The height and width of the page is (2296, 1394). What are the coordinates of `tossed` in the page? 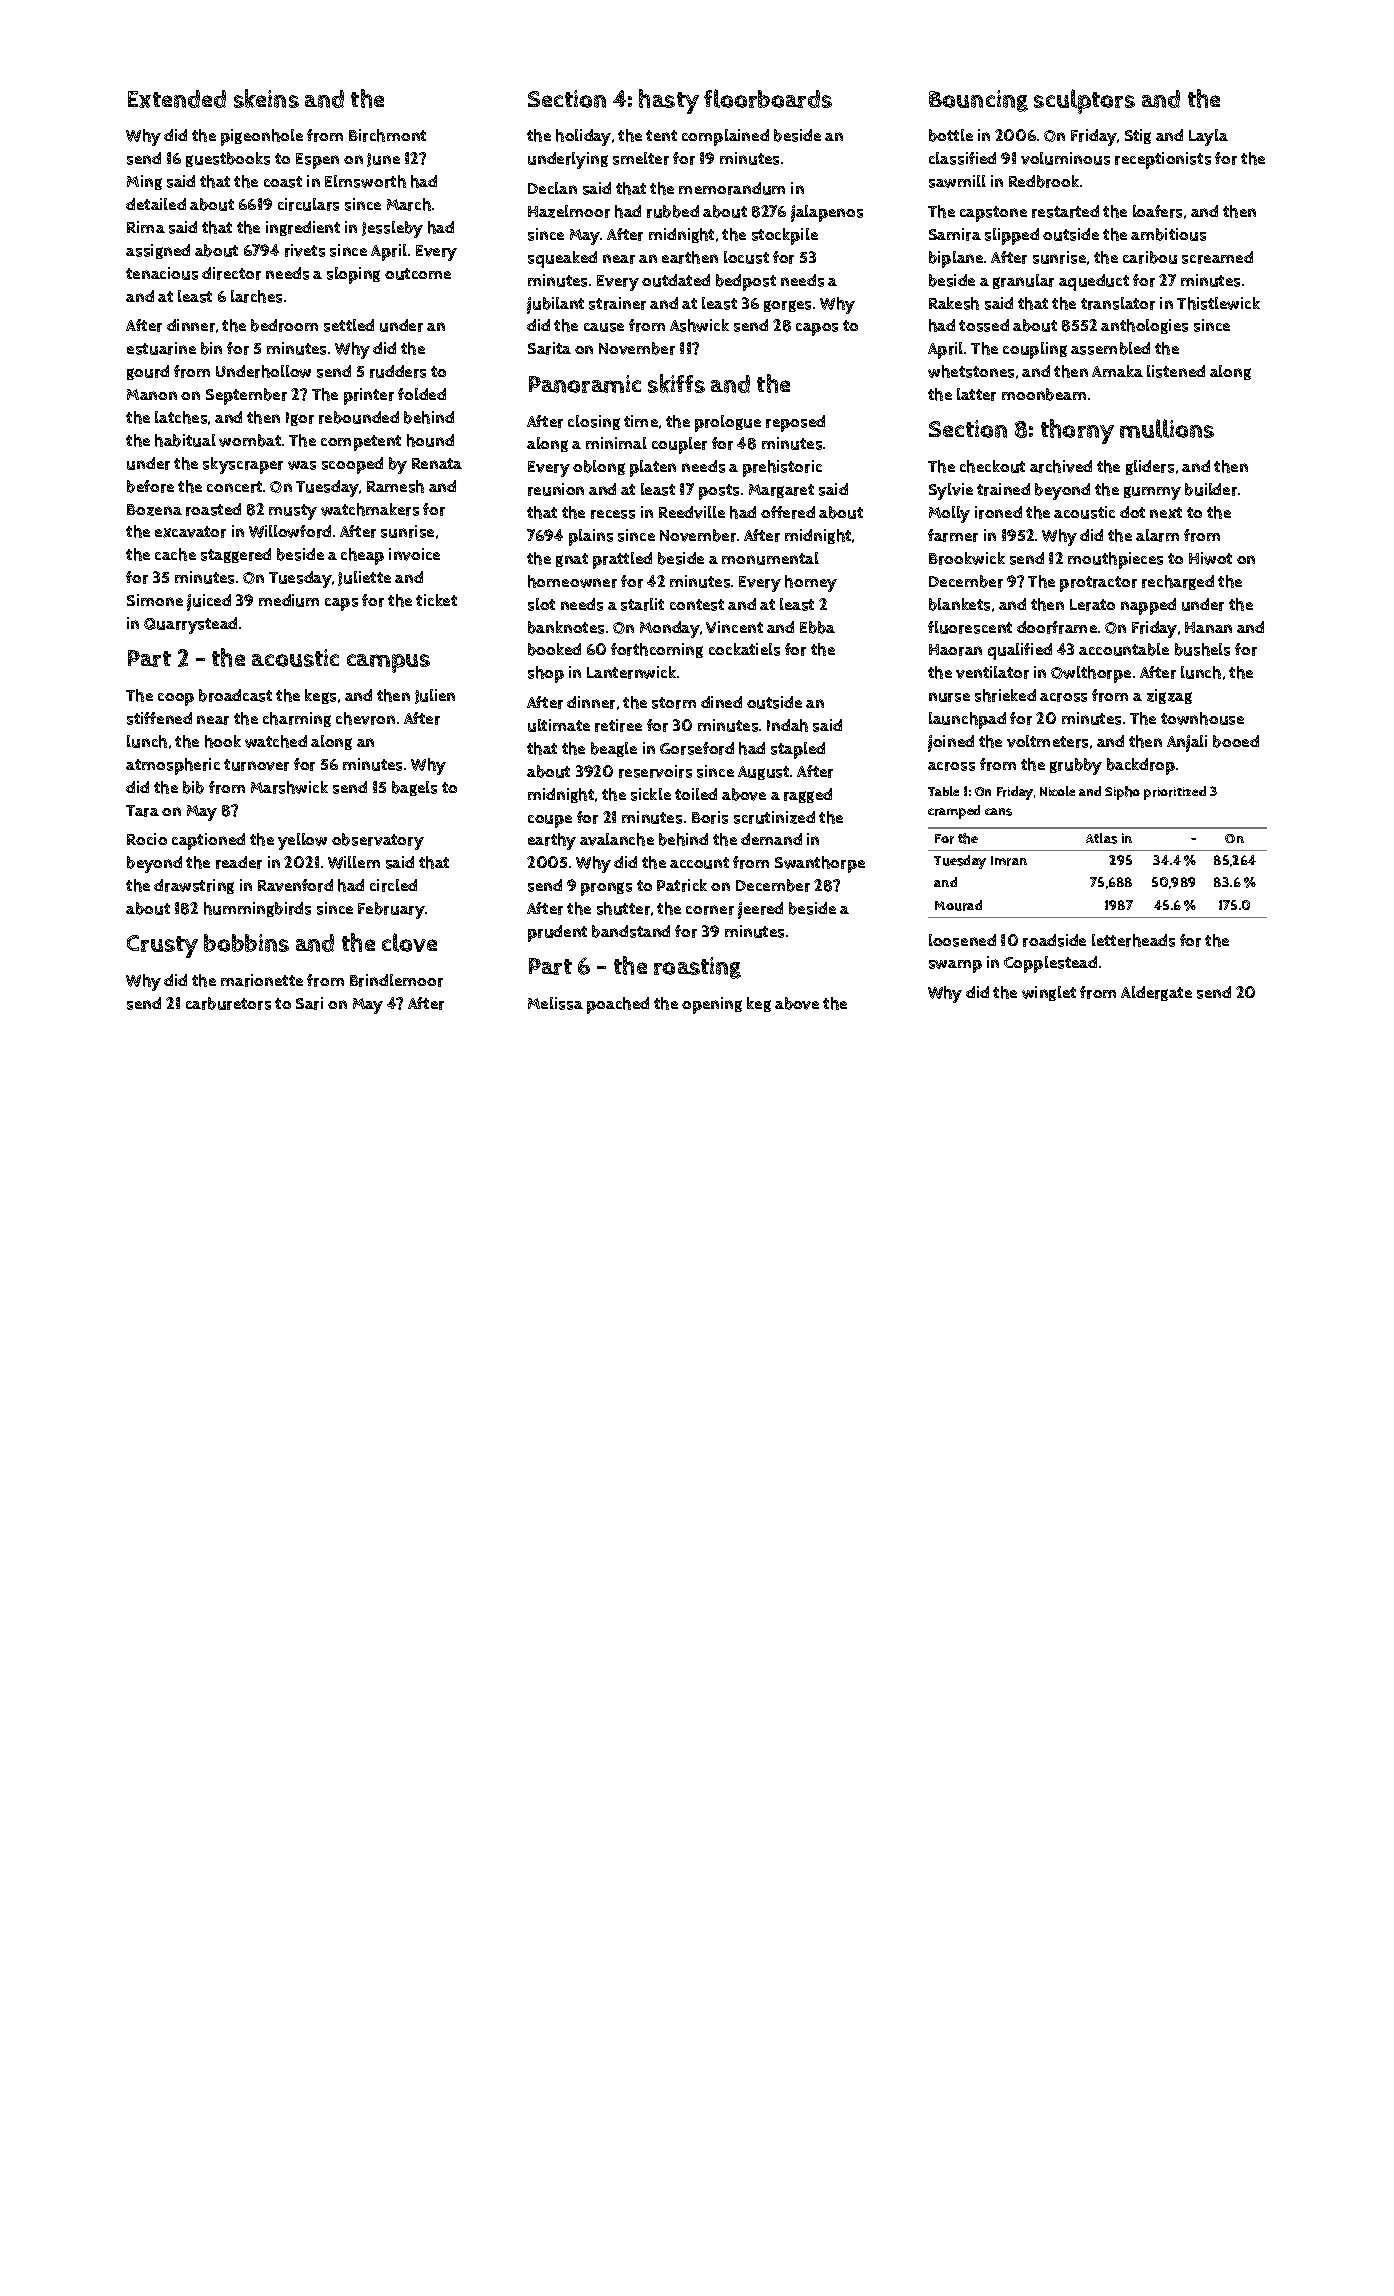 It's located at (984, 325).
